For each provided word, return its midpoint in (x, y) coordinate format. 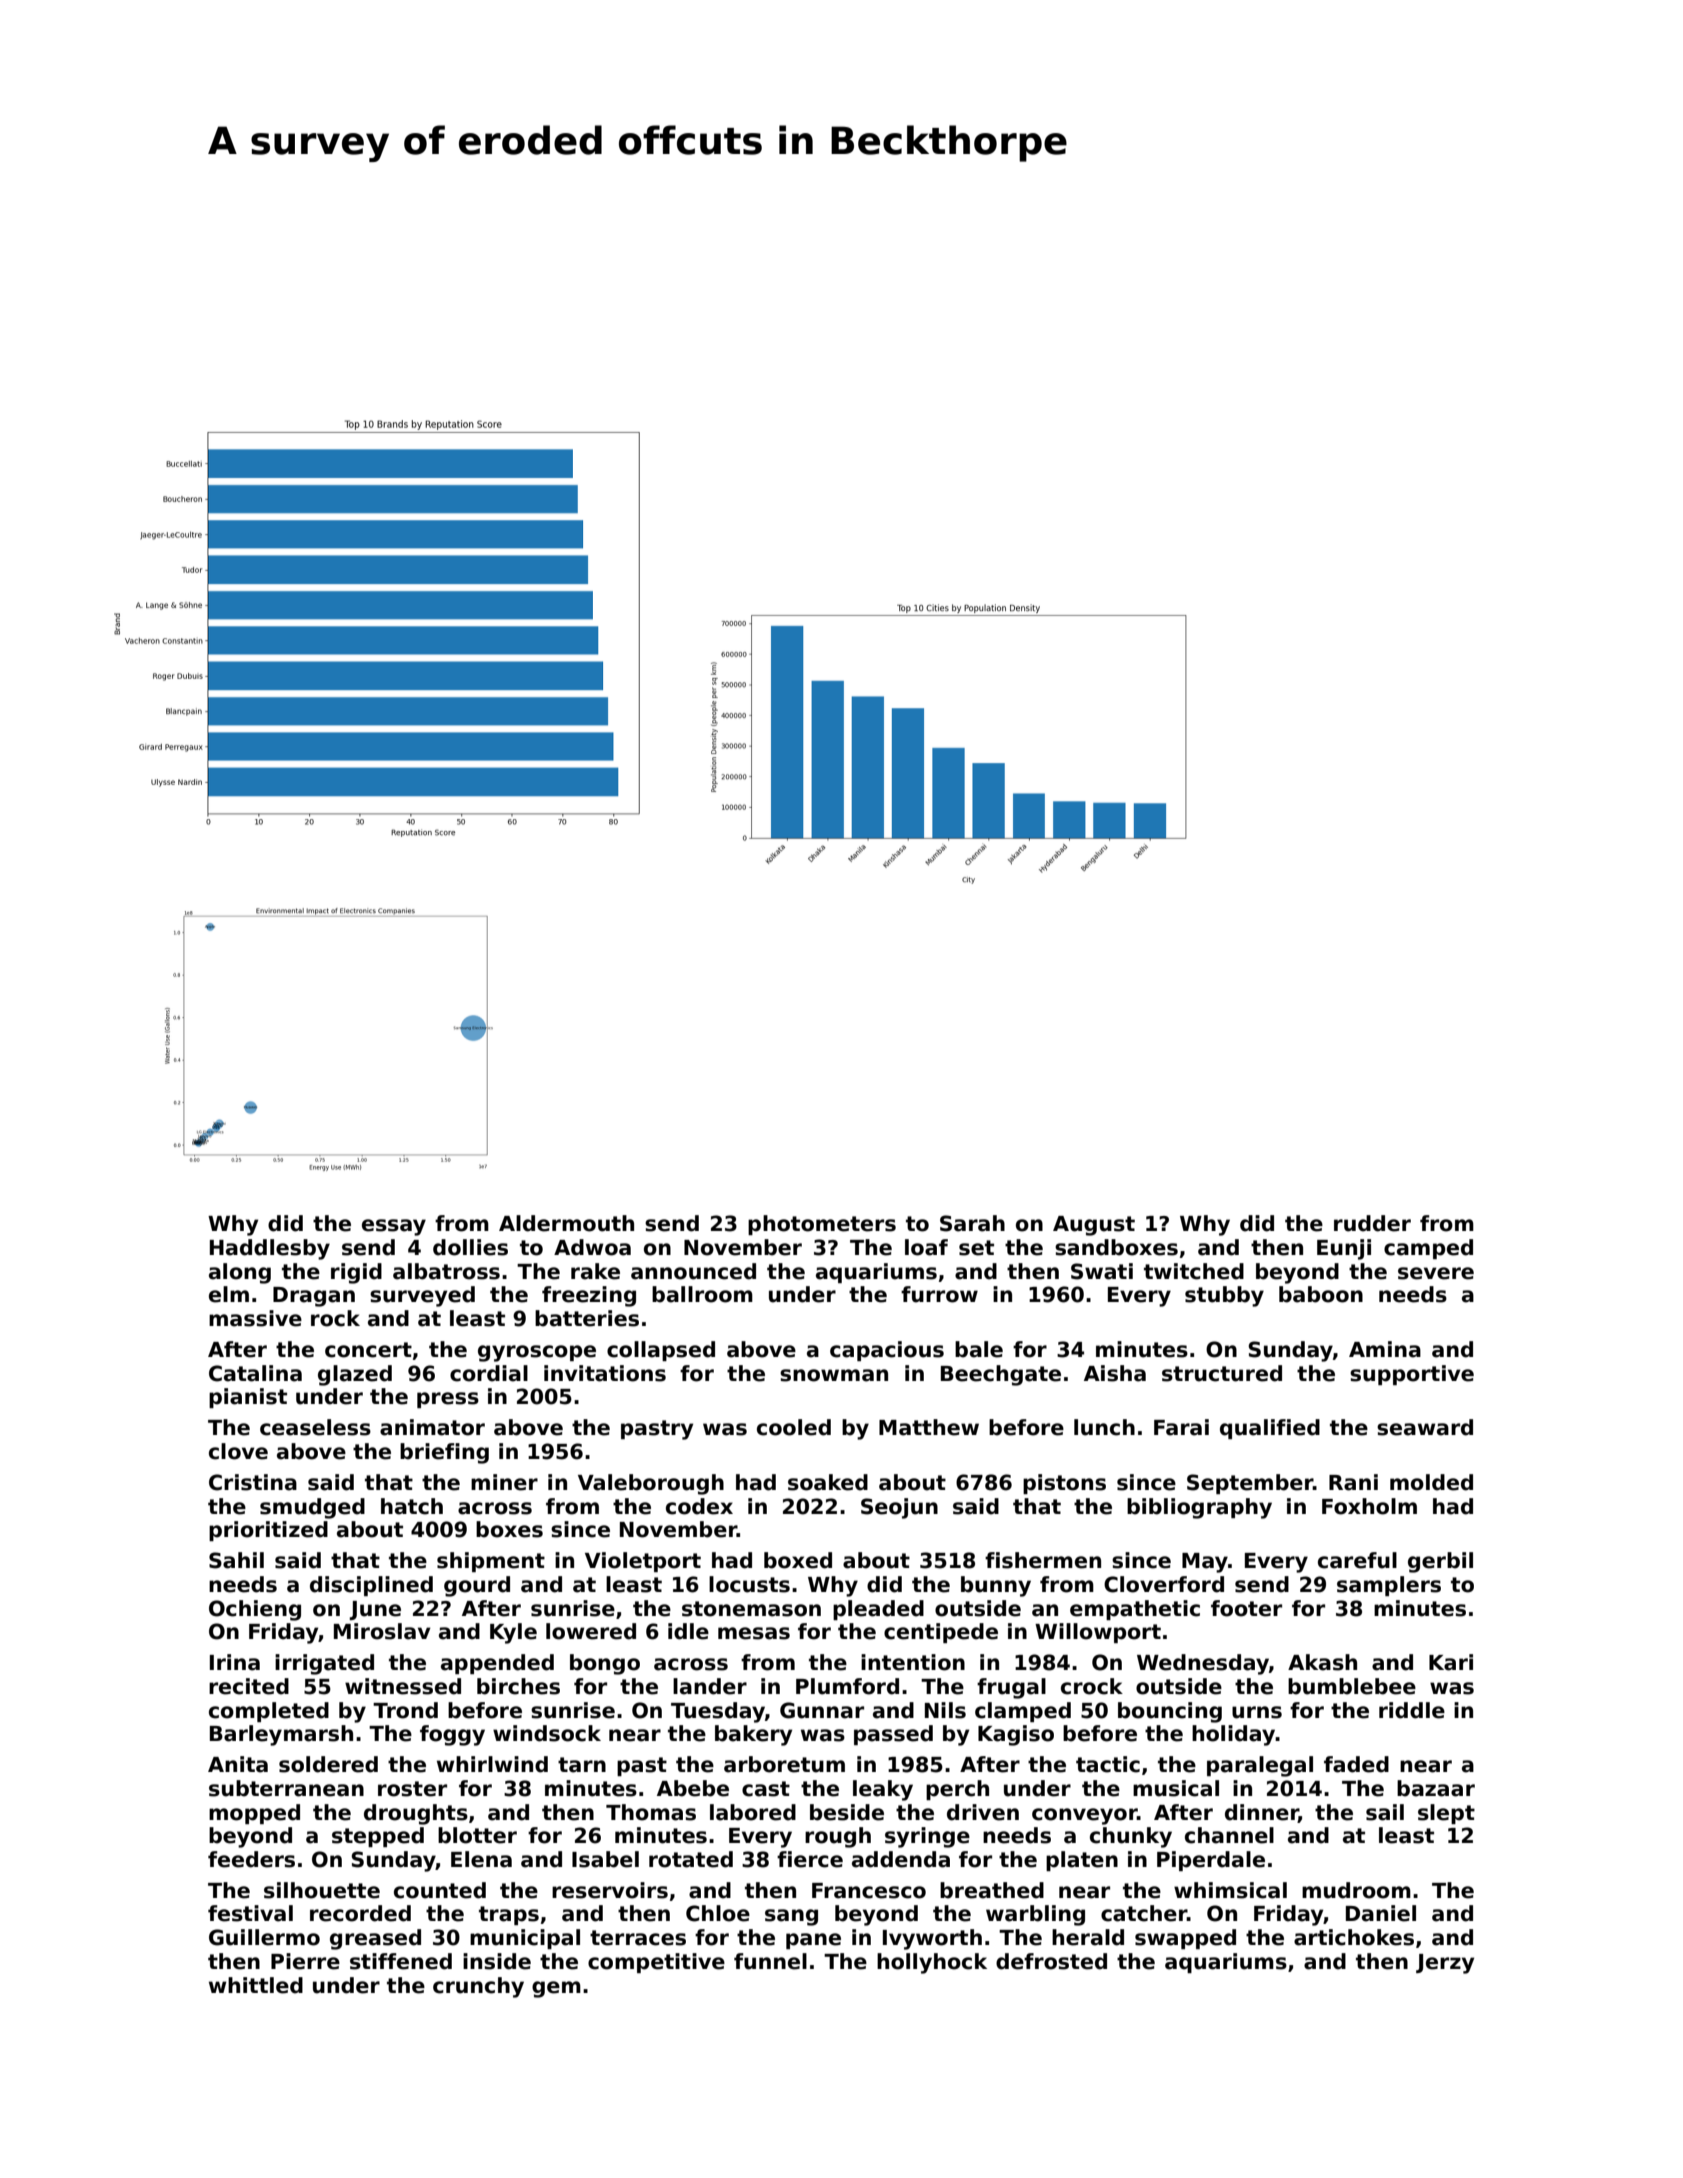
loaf (926, 1247)
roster (412, 1789)
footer (1246, 1608)
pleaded (878, 1610)
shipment (491, 1562)
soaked (828, 1482)
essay (394, 1227)
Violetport (643, 1562)
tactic (1108, 1764)
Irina (235, 1662)
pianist (248, 1398)
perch (957, 1790)
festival (250, 1913)
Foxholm (1369, 1506)
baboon (1321, 1294)
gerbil (1440, 1562)
